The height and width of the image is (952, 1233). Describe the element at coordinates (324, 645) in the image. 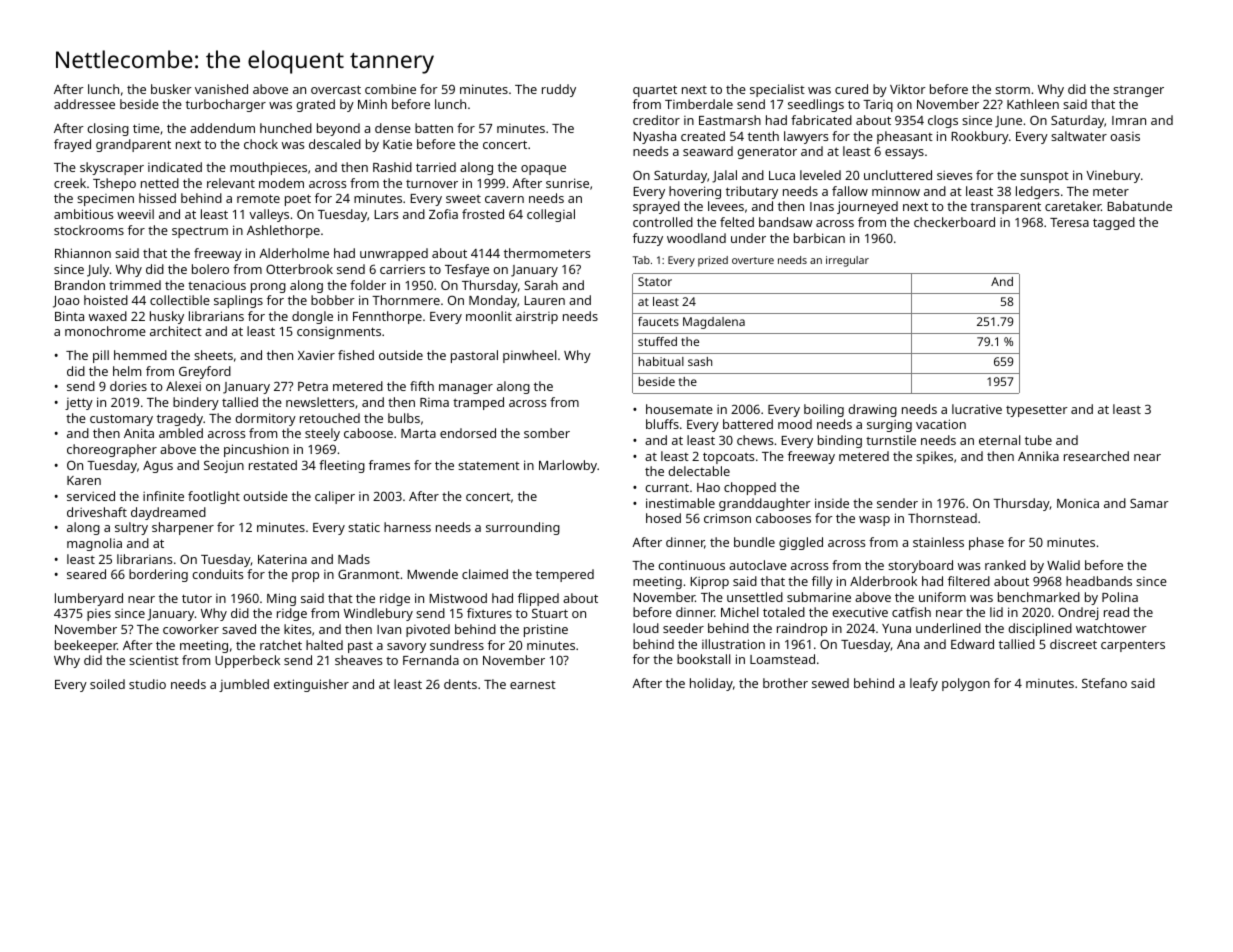

I see `halted` at that location.
